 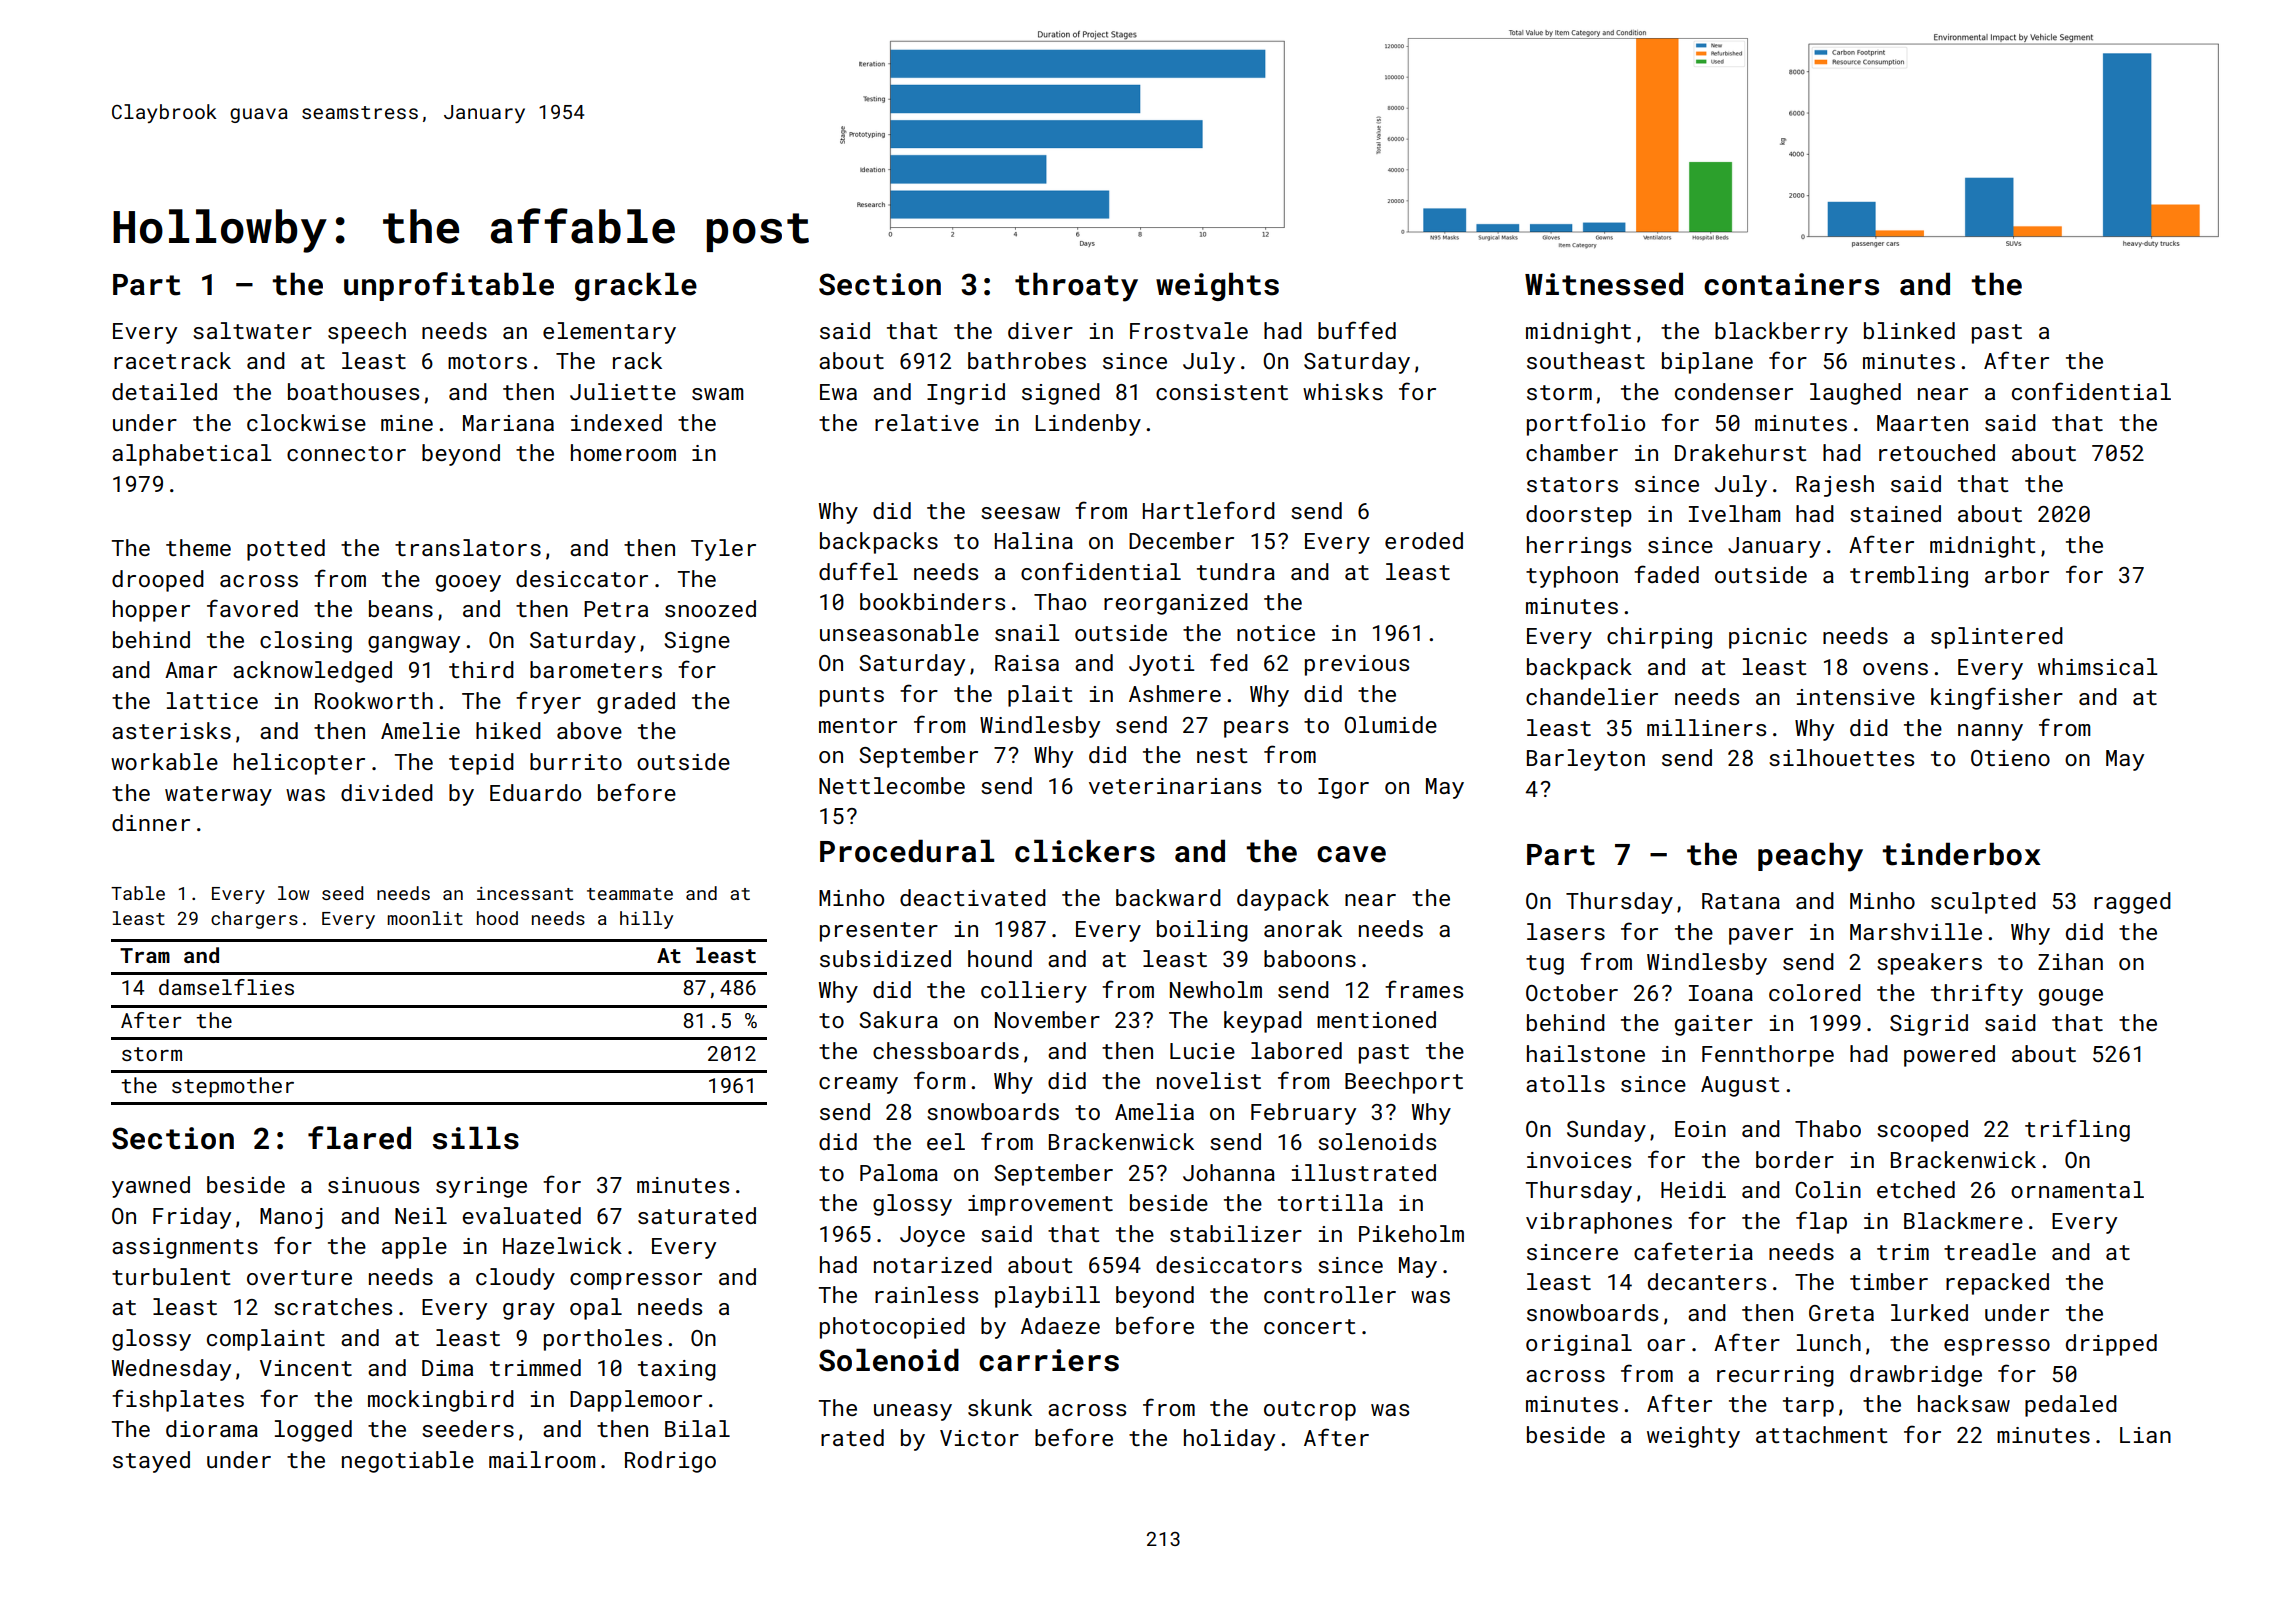 I want to click on moonlit, so click(x=425, y=918).
